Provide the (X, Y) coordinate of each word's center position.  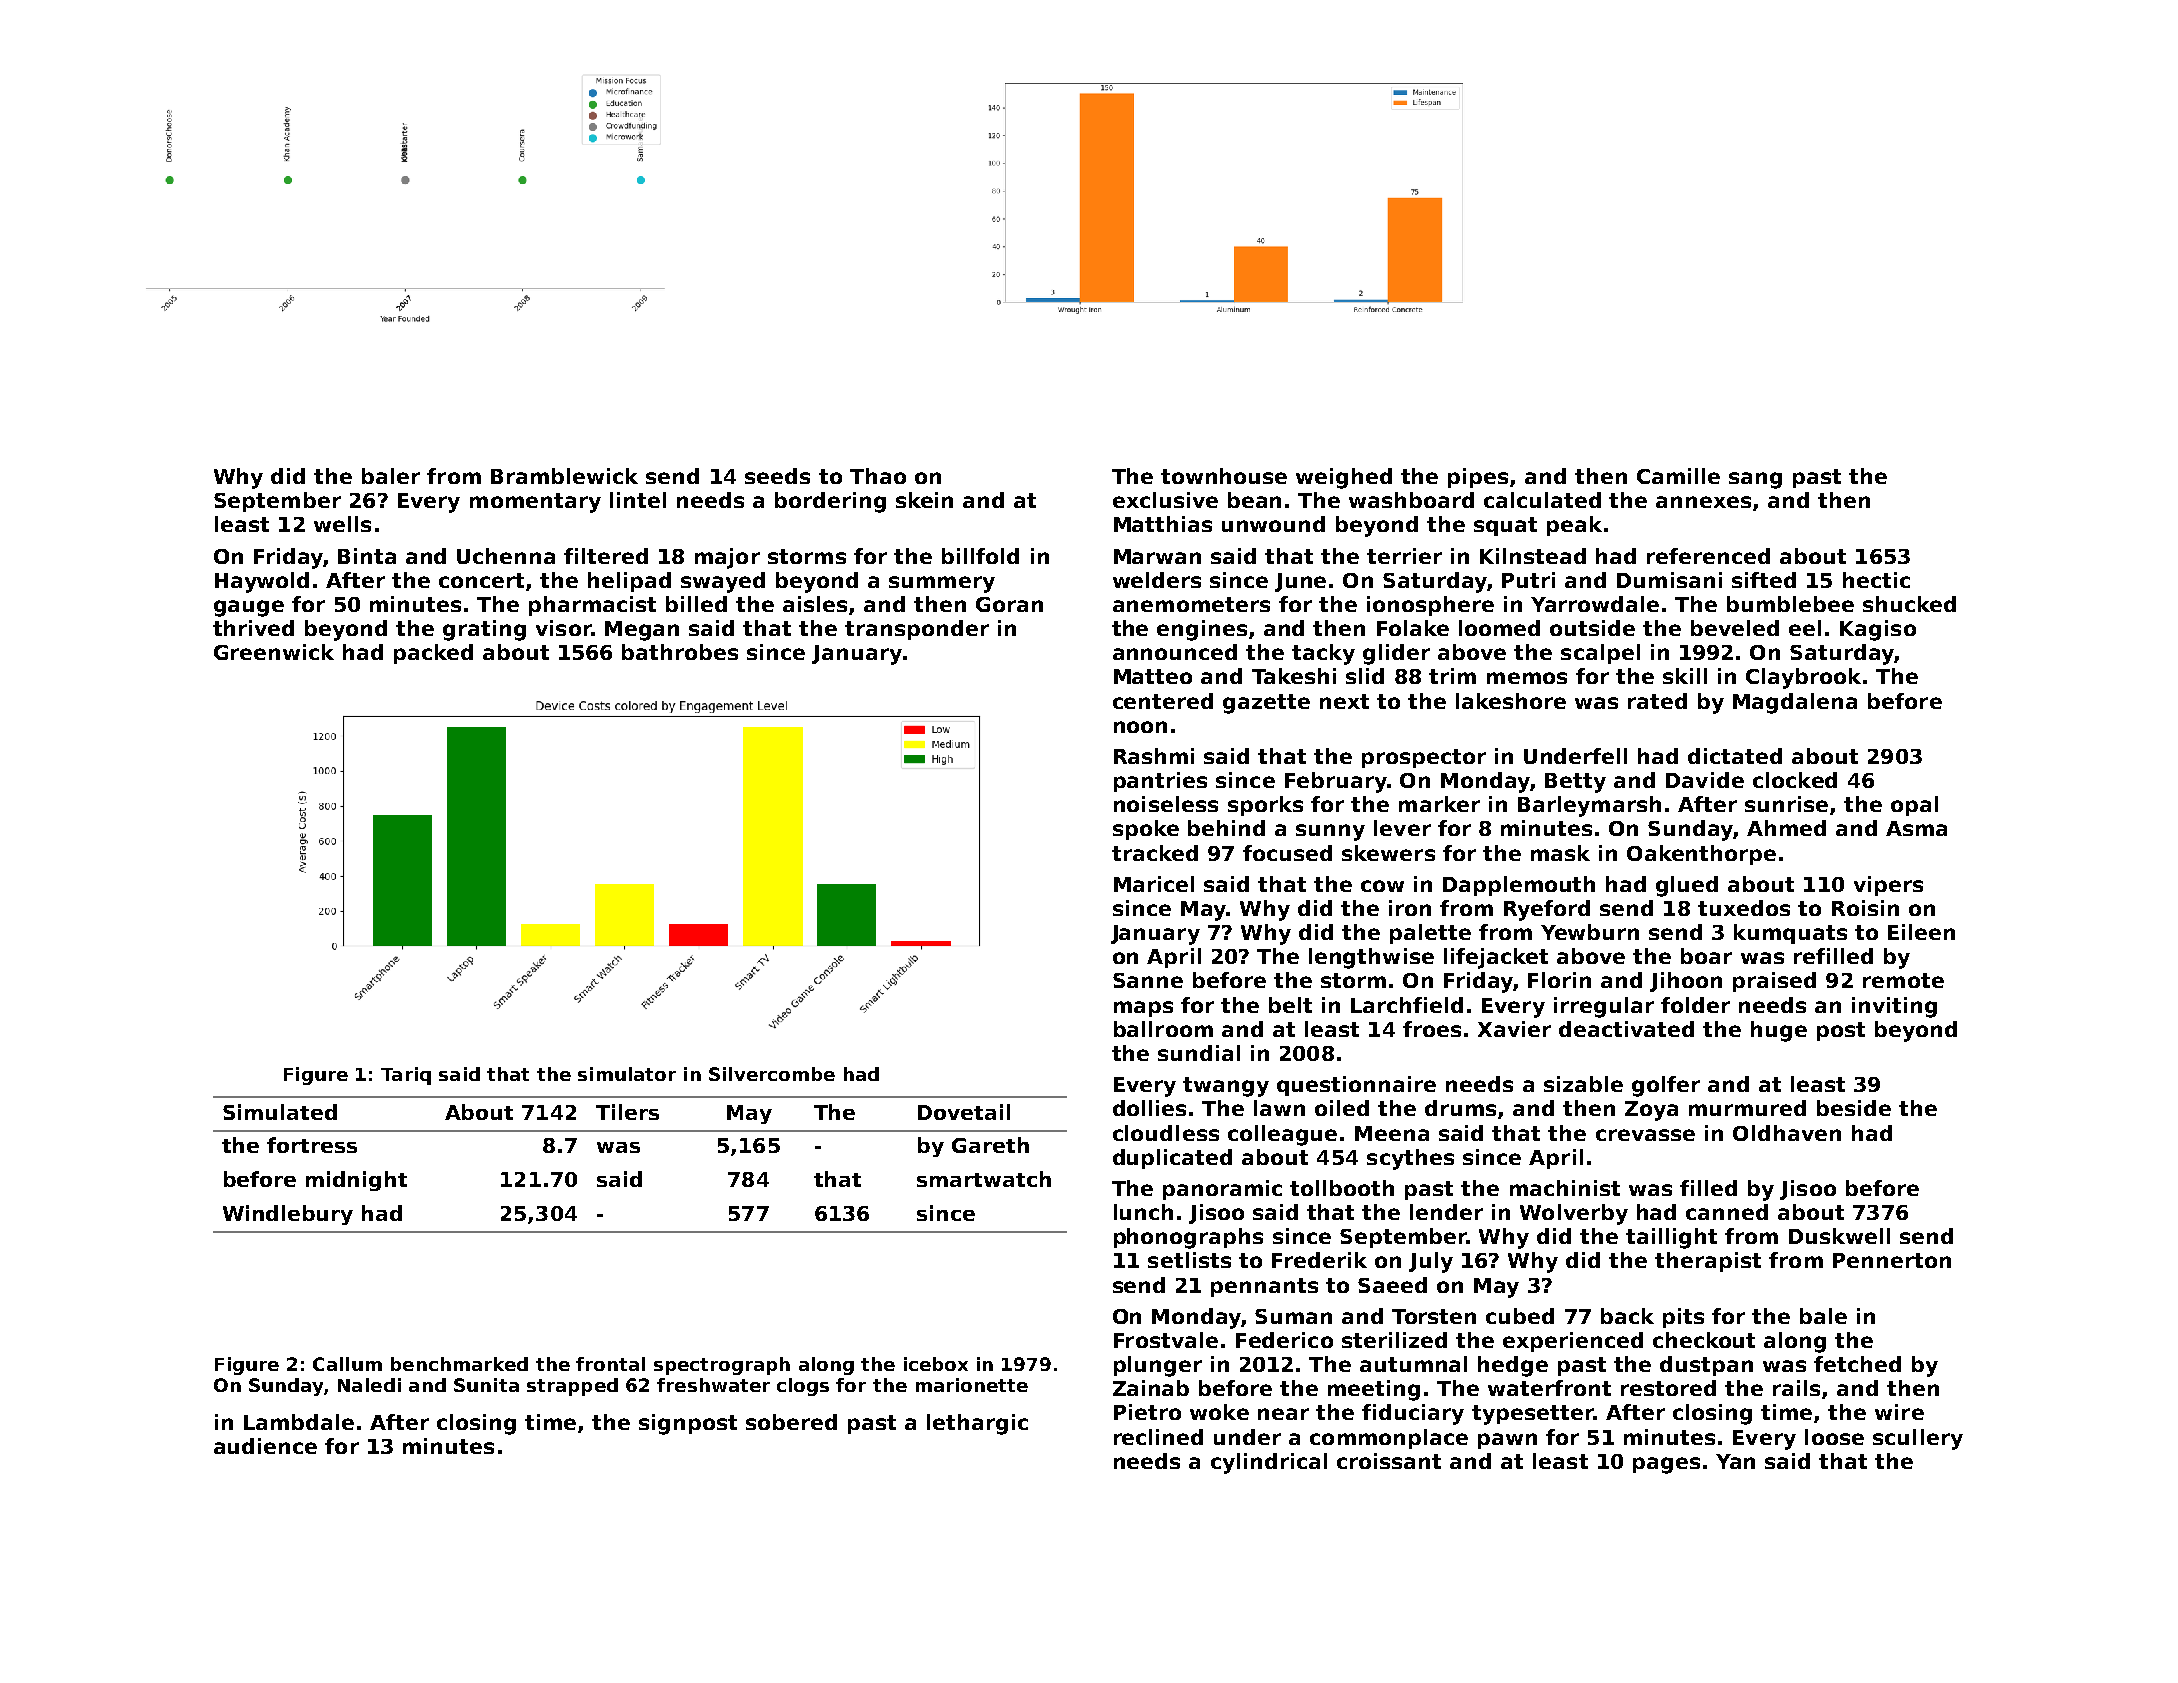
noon (1140, 727)
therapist (1708, 1262)
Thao (878, 476)
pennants (1264, 1287)
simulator (627, 1074)
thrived (253, 628)
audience (265, 1446)
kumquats (1790, 934)
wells (342, 524)
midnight (356, 1181)
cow (1382, 886)
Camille (1678, 476)
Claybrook (1803, 678)
